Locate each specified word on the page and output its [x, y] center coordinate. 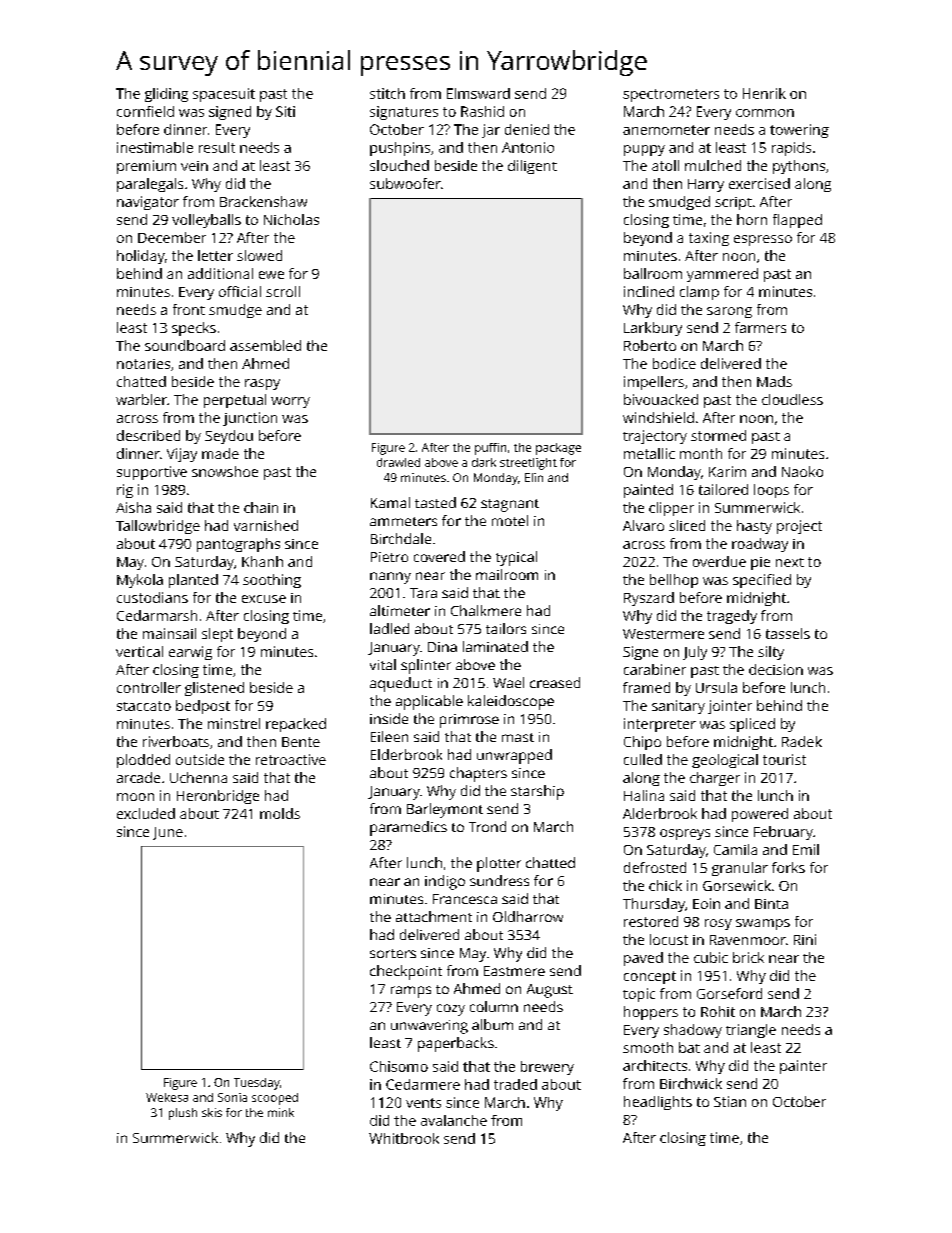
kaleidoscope [511, 702]
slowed [259, 255]
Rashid [482, 111]
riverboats [176, 741]
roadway [760, 545]
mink [281, 1112]
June [168, 833]
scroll [283, 291]
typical [516, 558]
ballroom [653, 273]
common [765, 113]
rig [125, 491]
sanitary [678, 707]
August [550, 991]
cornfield [145, 111]
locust [669, 939]
